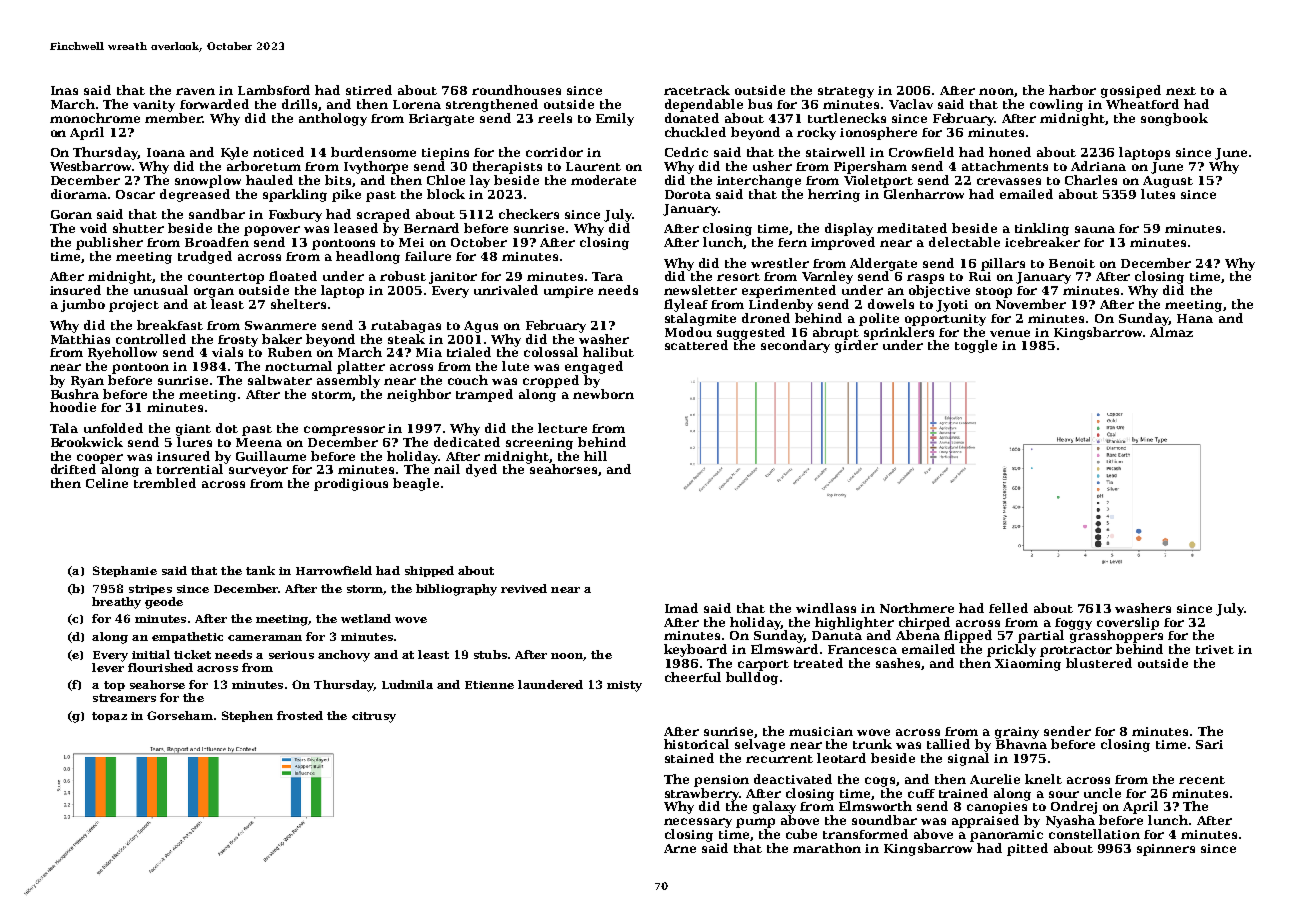  What do you see at coordinates (843, 243) in the screenshot?
I see `improved` at bounding box center [843, 243].
